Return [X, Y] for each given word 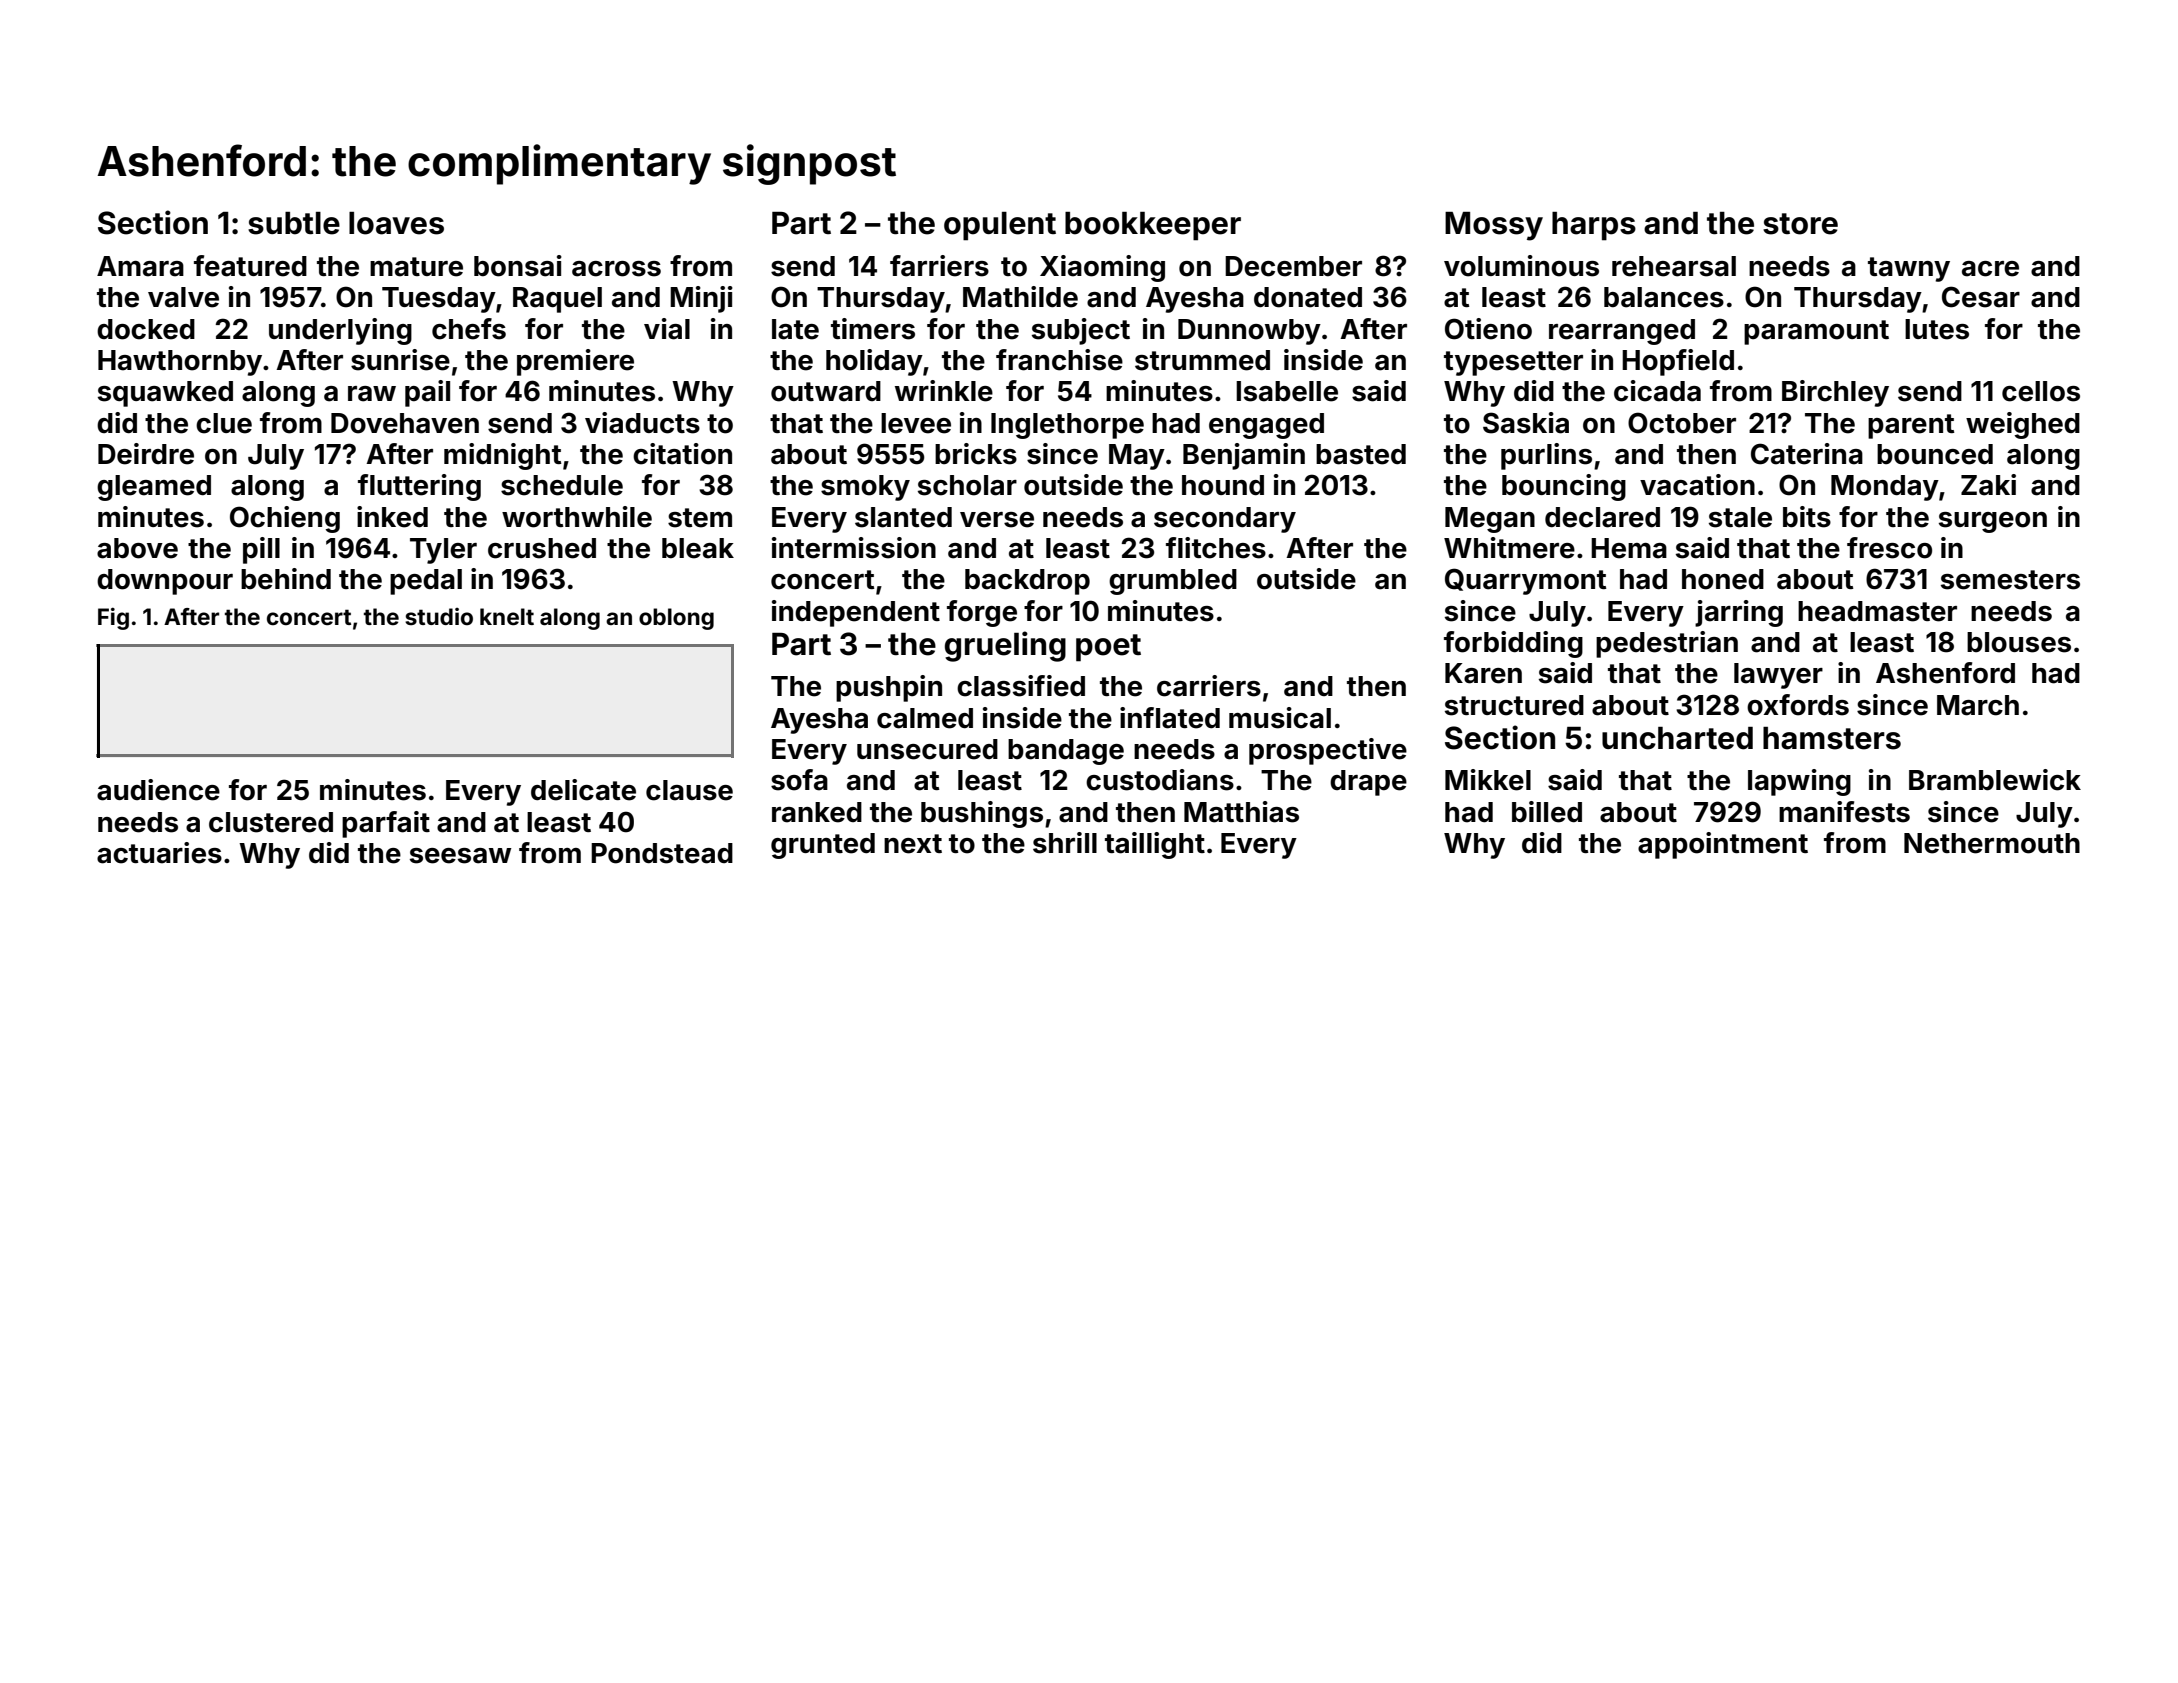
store [1800, 224]
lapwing [1799, 782]
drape [1368, 783]
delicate [583, 790]
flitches [1216, 548]
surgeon [1993, 522]
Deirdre [146, 454]
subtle [294, 223]
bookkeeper [1153, 226]
